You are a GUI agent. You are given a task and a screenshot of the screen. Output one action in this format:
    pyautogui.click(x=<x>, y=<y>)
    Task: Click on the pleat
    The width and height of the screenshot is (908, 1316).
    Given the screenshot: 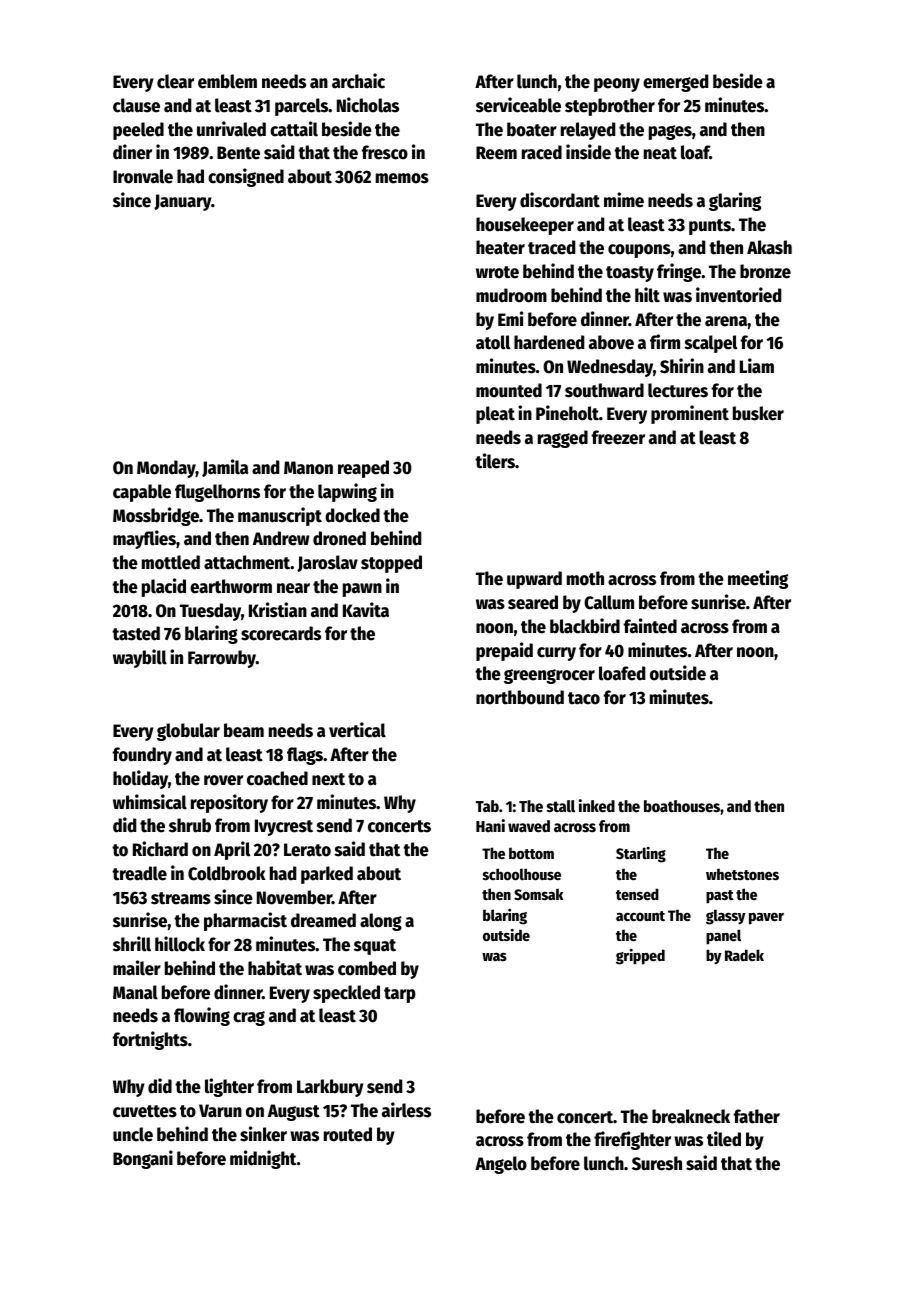 What is the action you would take?
    pyautogui.click(x=495, y=415)
